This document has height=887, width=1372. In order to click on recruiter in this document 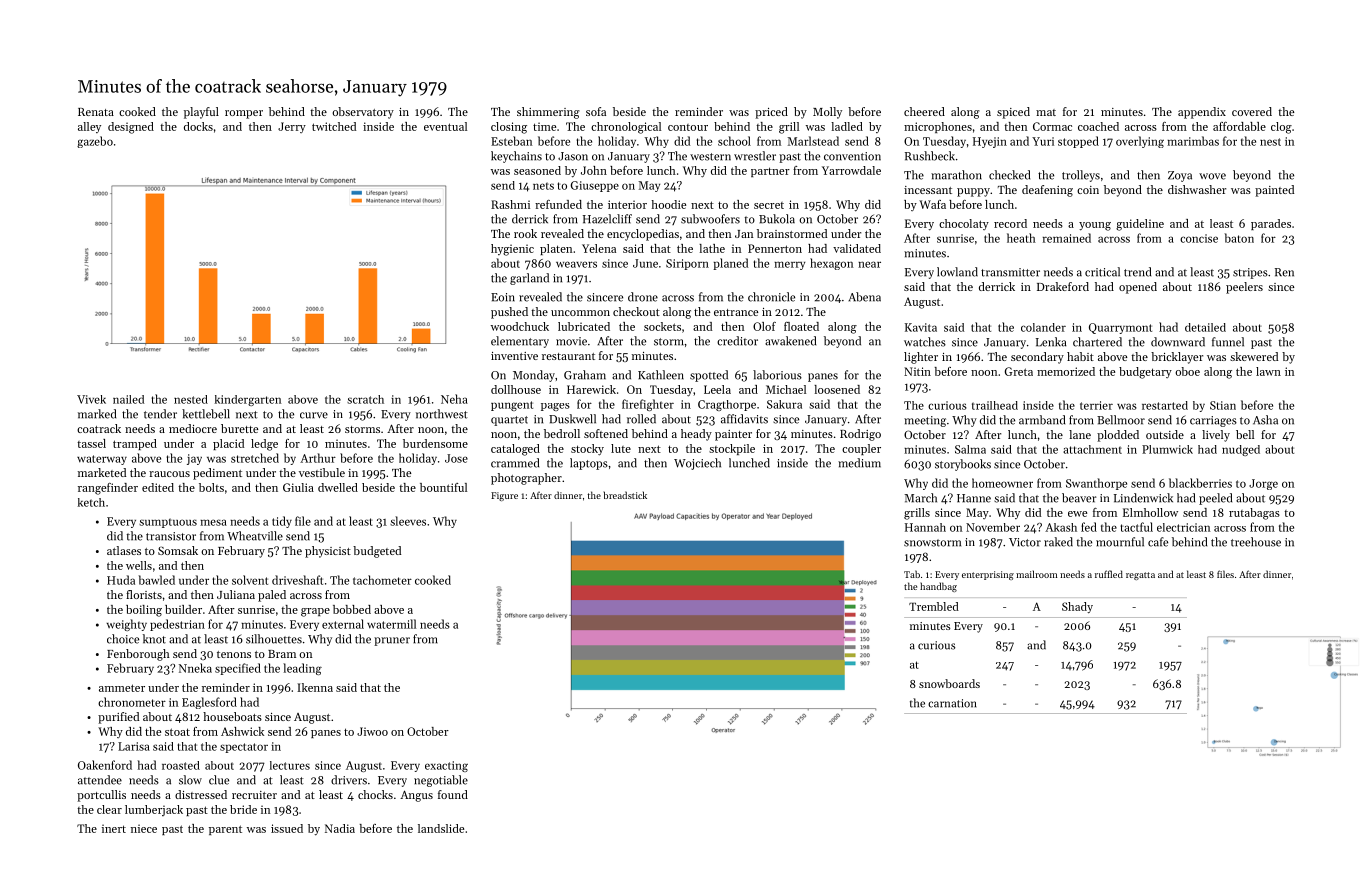, I will do `click(254, 795)`.
